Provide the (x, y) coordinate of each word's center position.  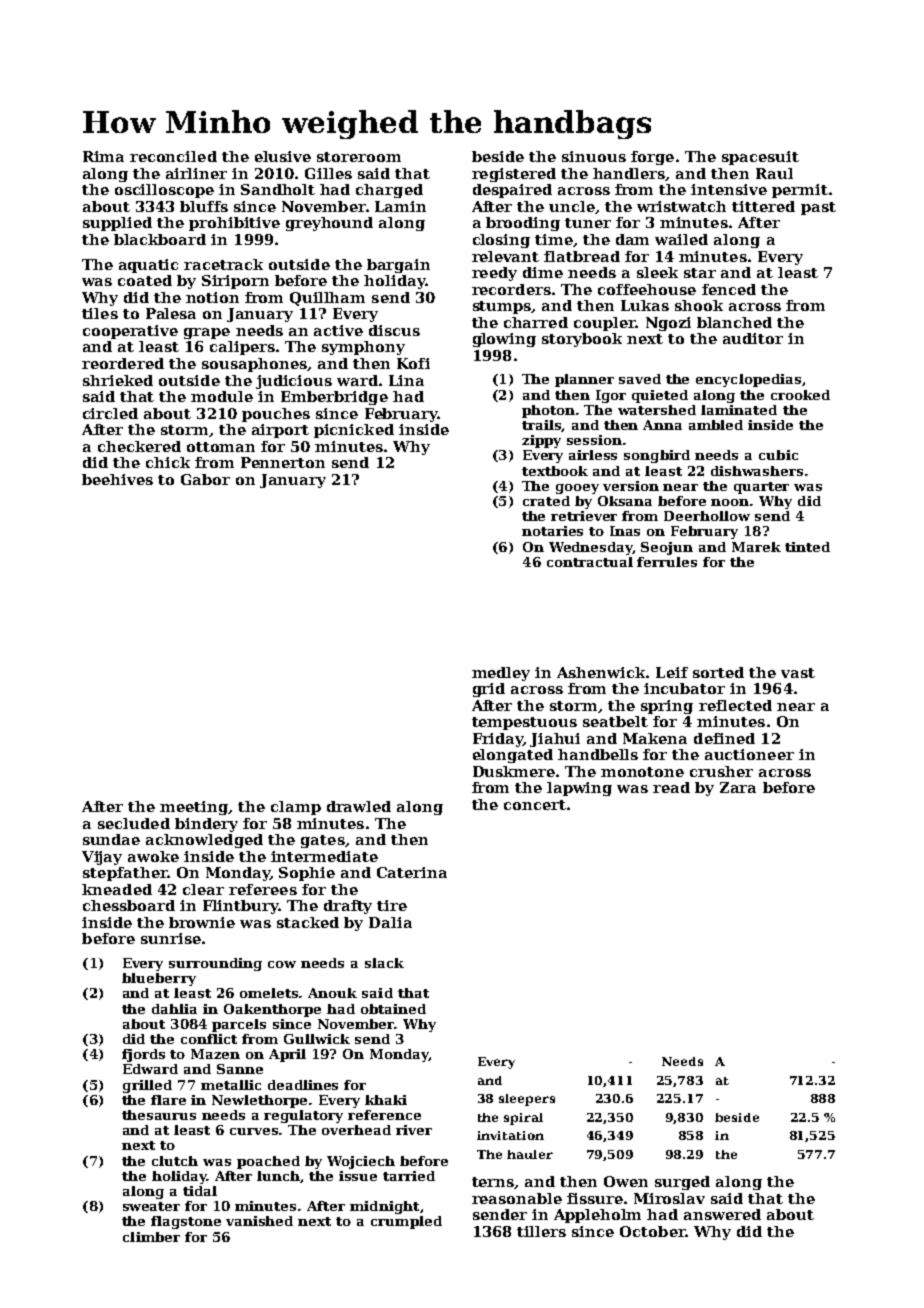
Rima (103, 156)
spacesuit (760, 158)
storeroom (359, 157)
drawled (359, 806)
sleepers (527, 1100)
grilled (147, 1086)
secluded (134, 823)
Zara (738, 787)
